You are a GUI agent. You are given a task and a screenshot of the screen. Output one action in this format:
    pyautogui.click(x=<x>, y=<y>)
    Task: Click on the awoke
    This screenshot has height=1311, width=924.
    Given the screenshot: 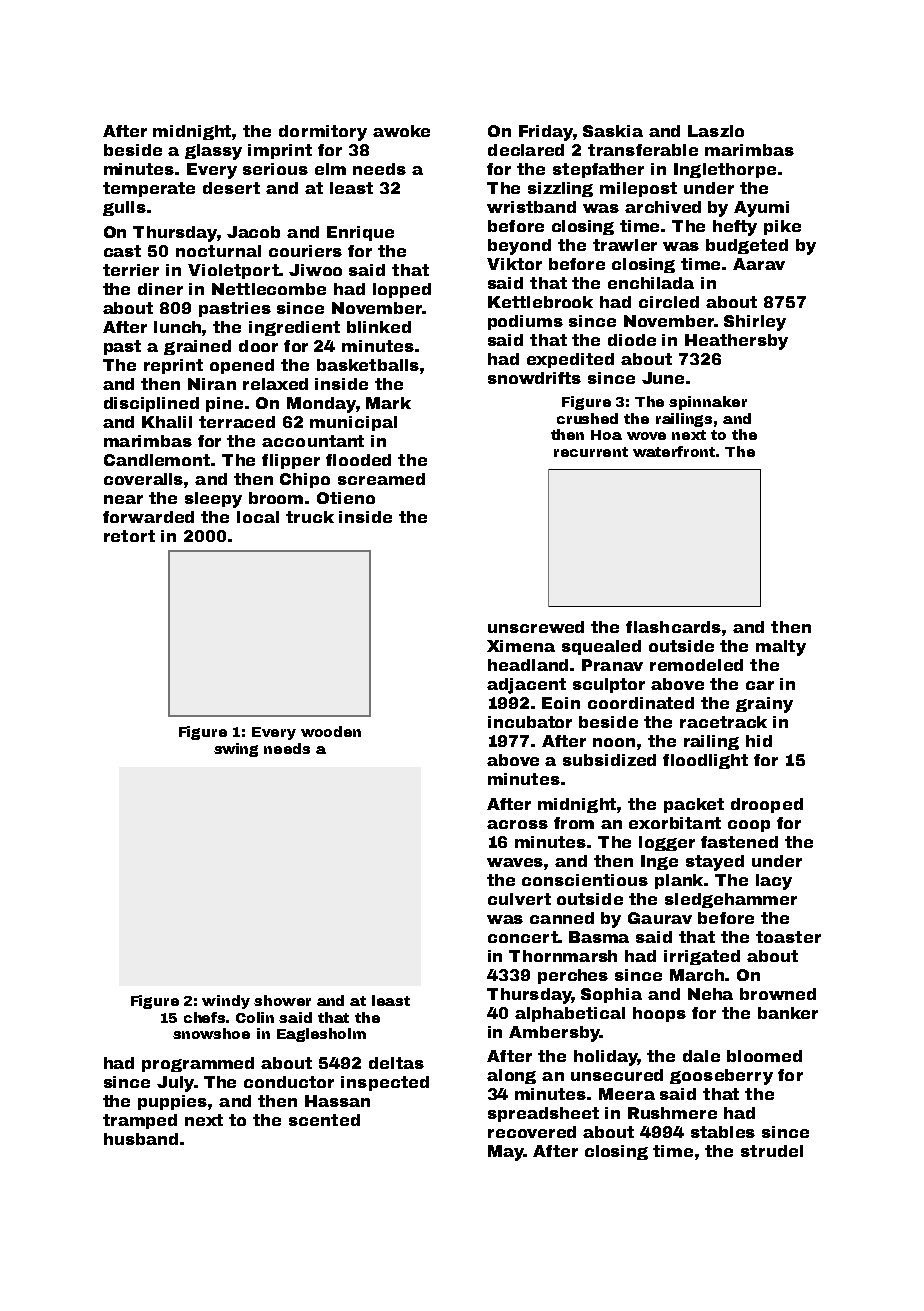 What is the action you would take?
    pyautogui.click(x=401, y=131)
